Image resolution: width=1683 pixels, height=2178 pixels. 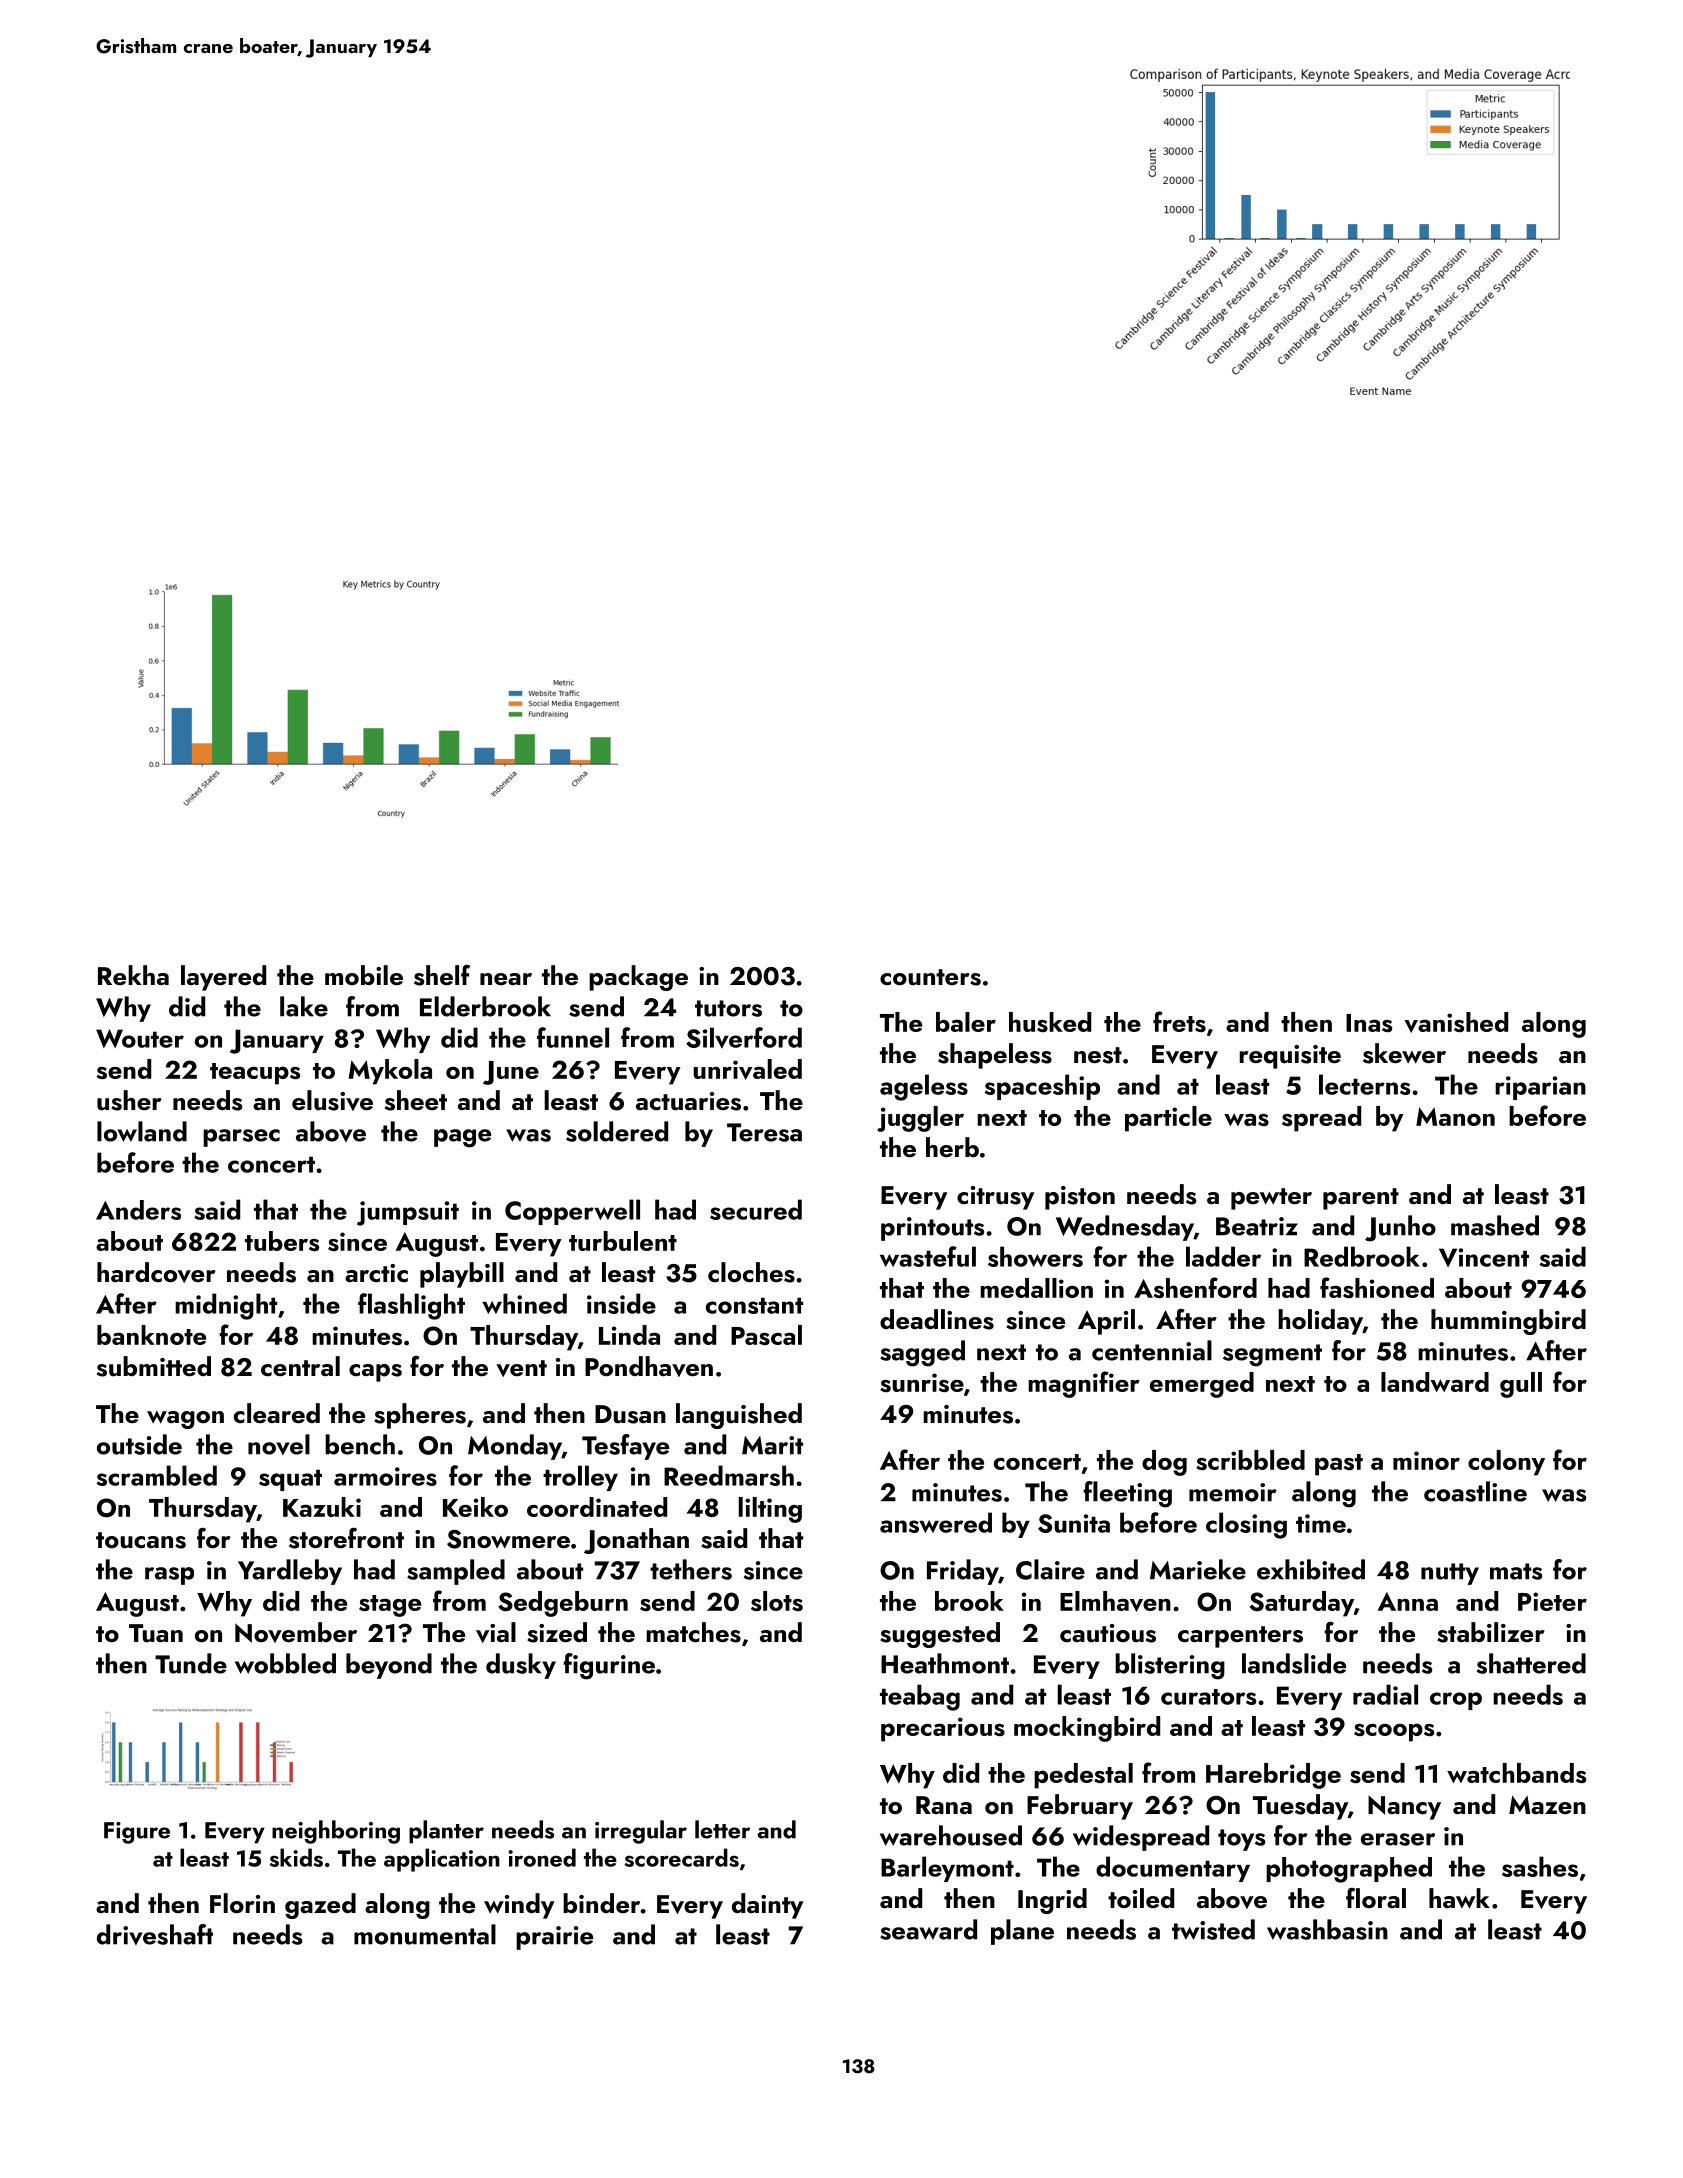 I want to click on dainty, so click(x=767, y=1906).
